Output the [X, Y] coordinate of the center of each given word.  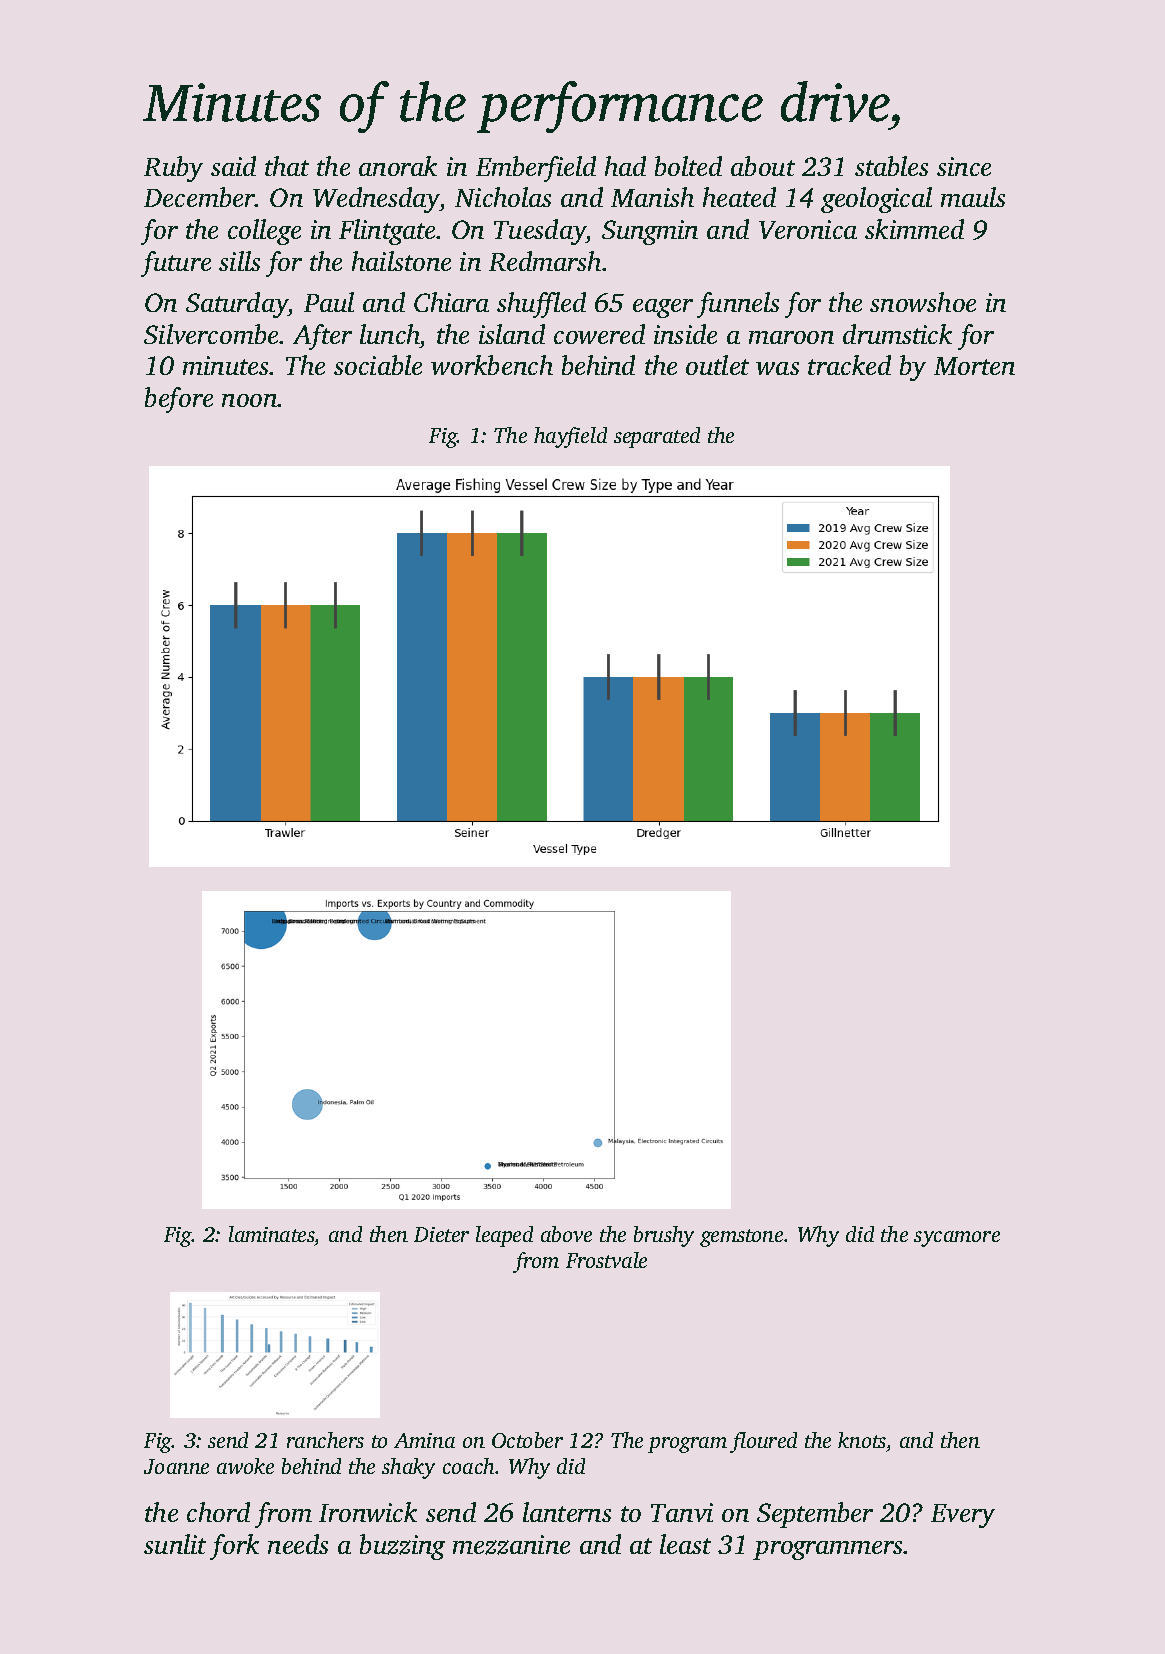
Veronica [808, 229]
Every [963, 1516]
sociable [378, 365]
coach [468, 1466]
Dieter [441, 1234]
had [625, 166]
